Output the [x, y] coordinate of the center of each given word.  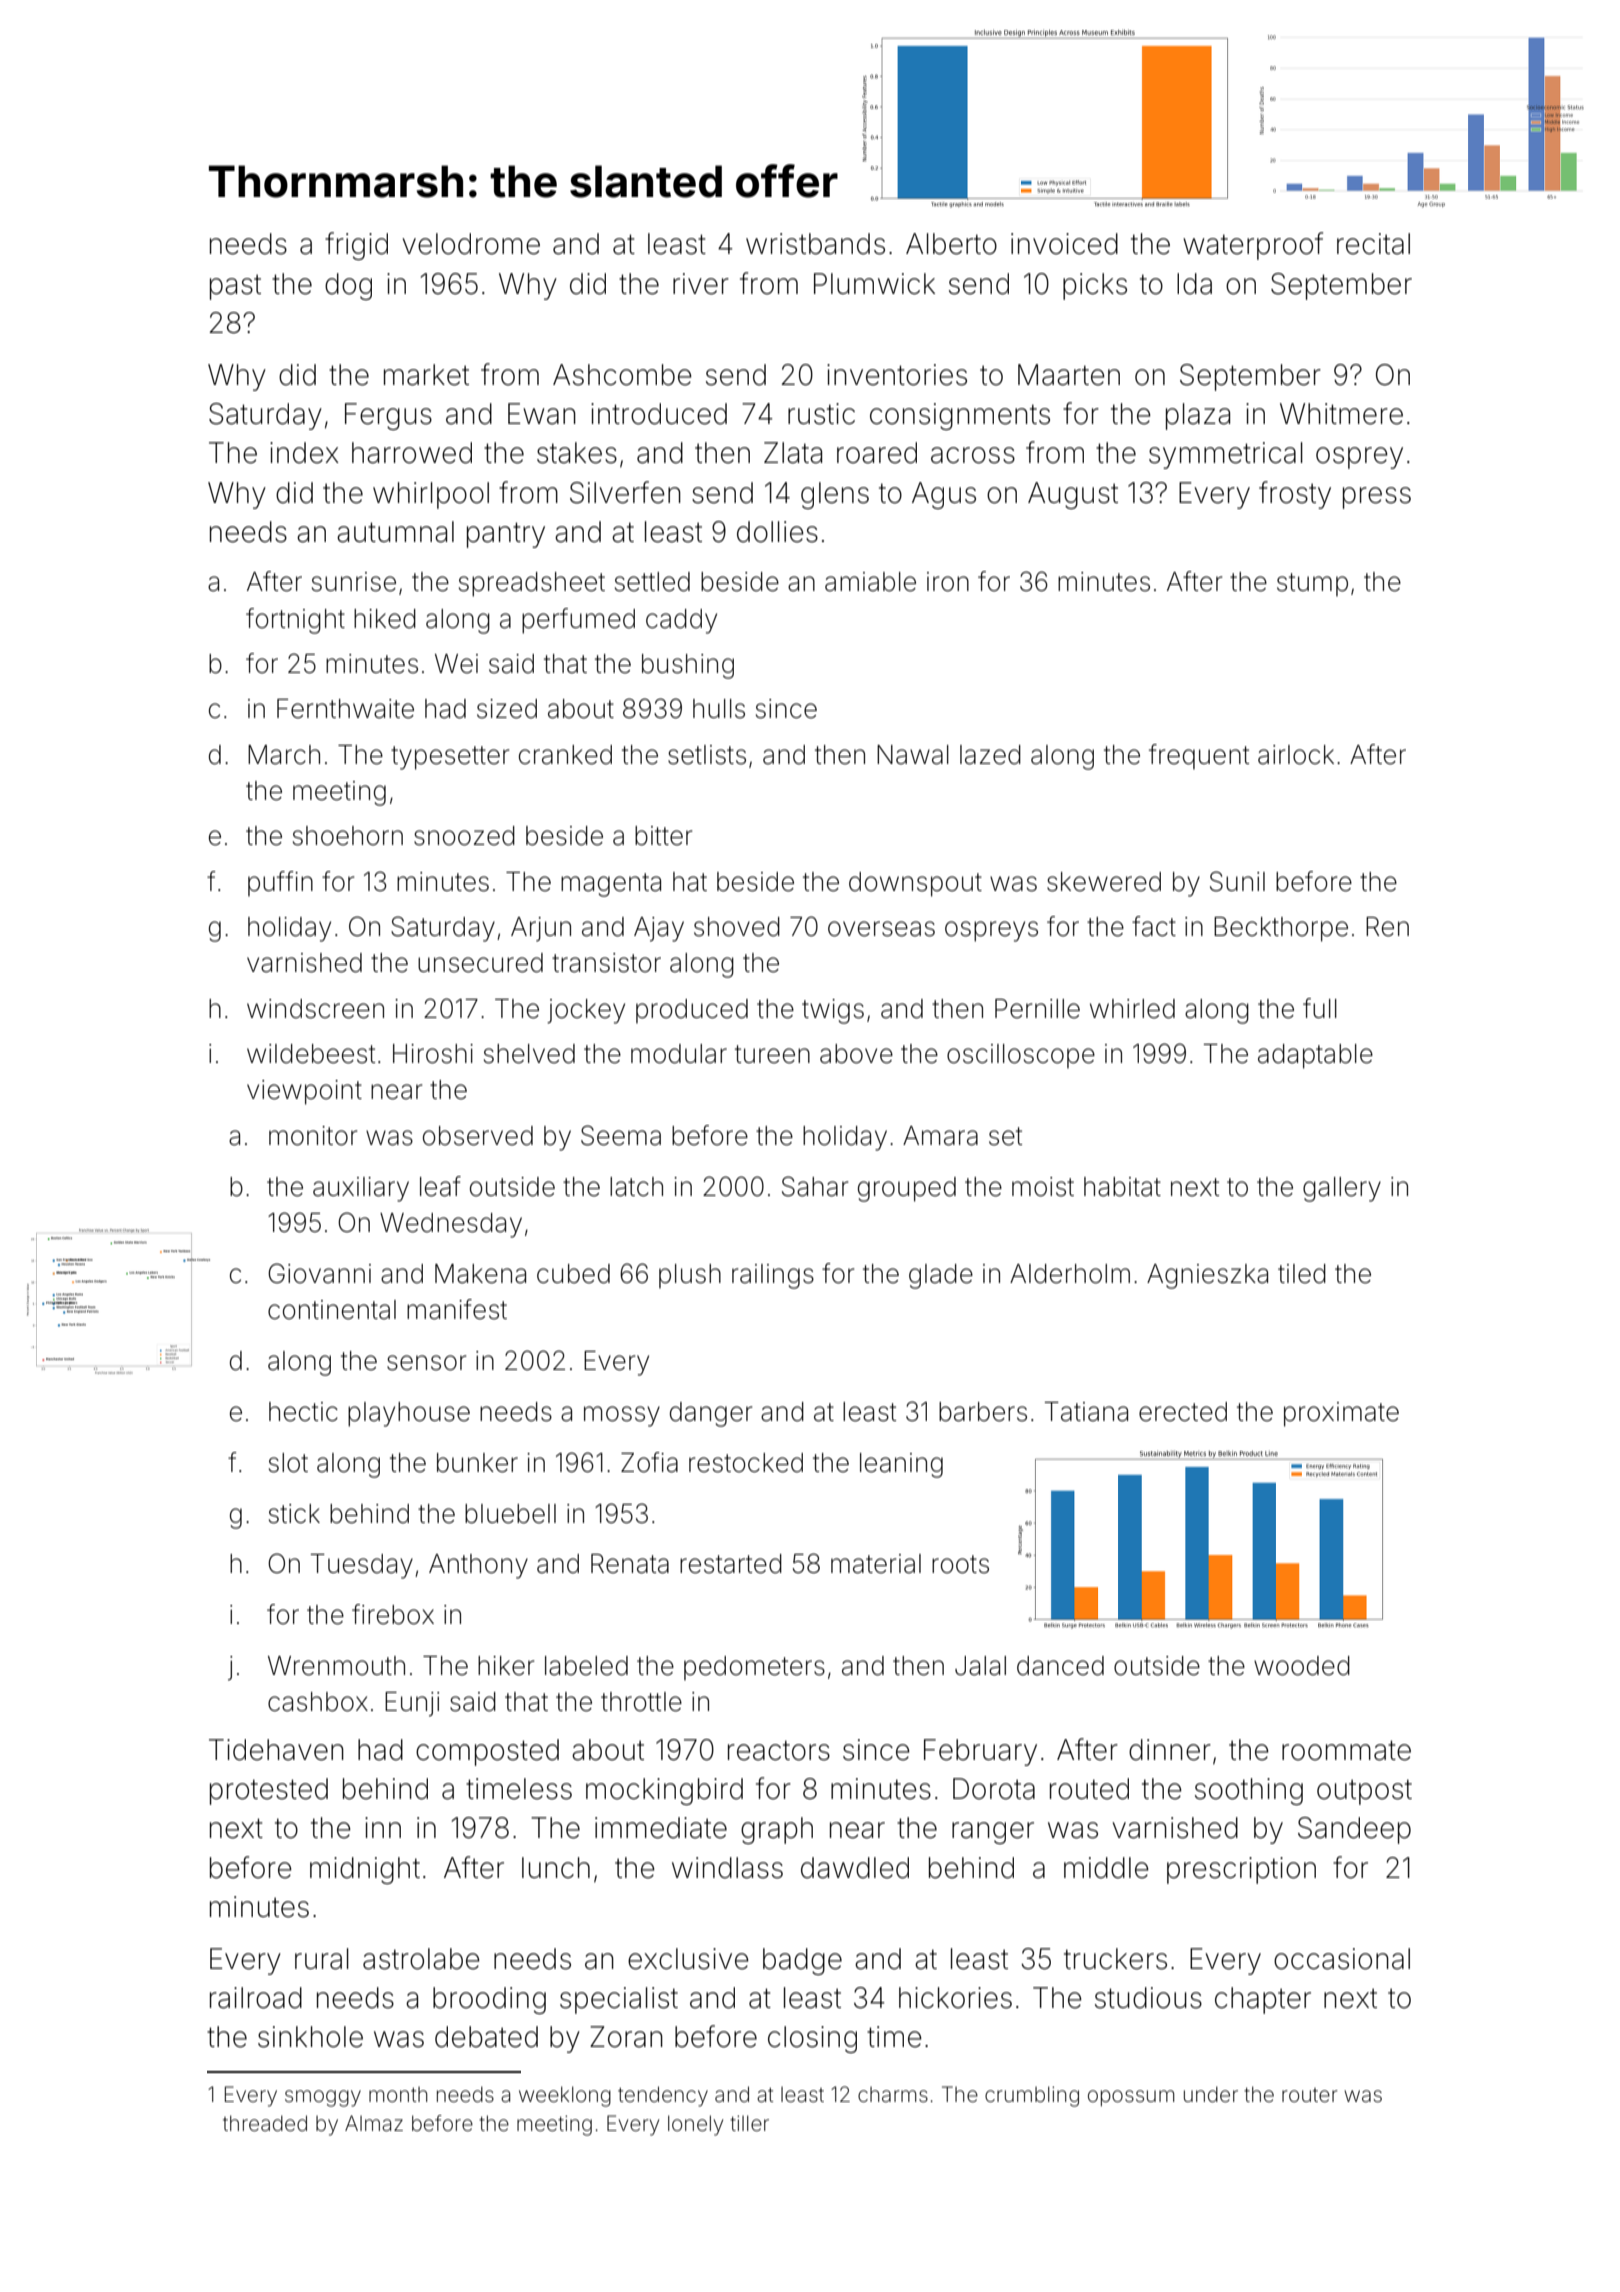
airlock [1296, 755]
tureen [772, 1054]
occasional [1342, 1959]
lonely [695, 2125]
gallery [1342, 1189]
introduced [659, 414]
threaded [265, 2123]
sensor [426, 1363]
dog [348, 286]
